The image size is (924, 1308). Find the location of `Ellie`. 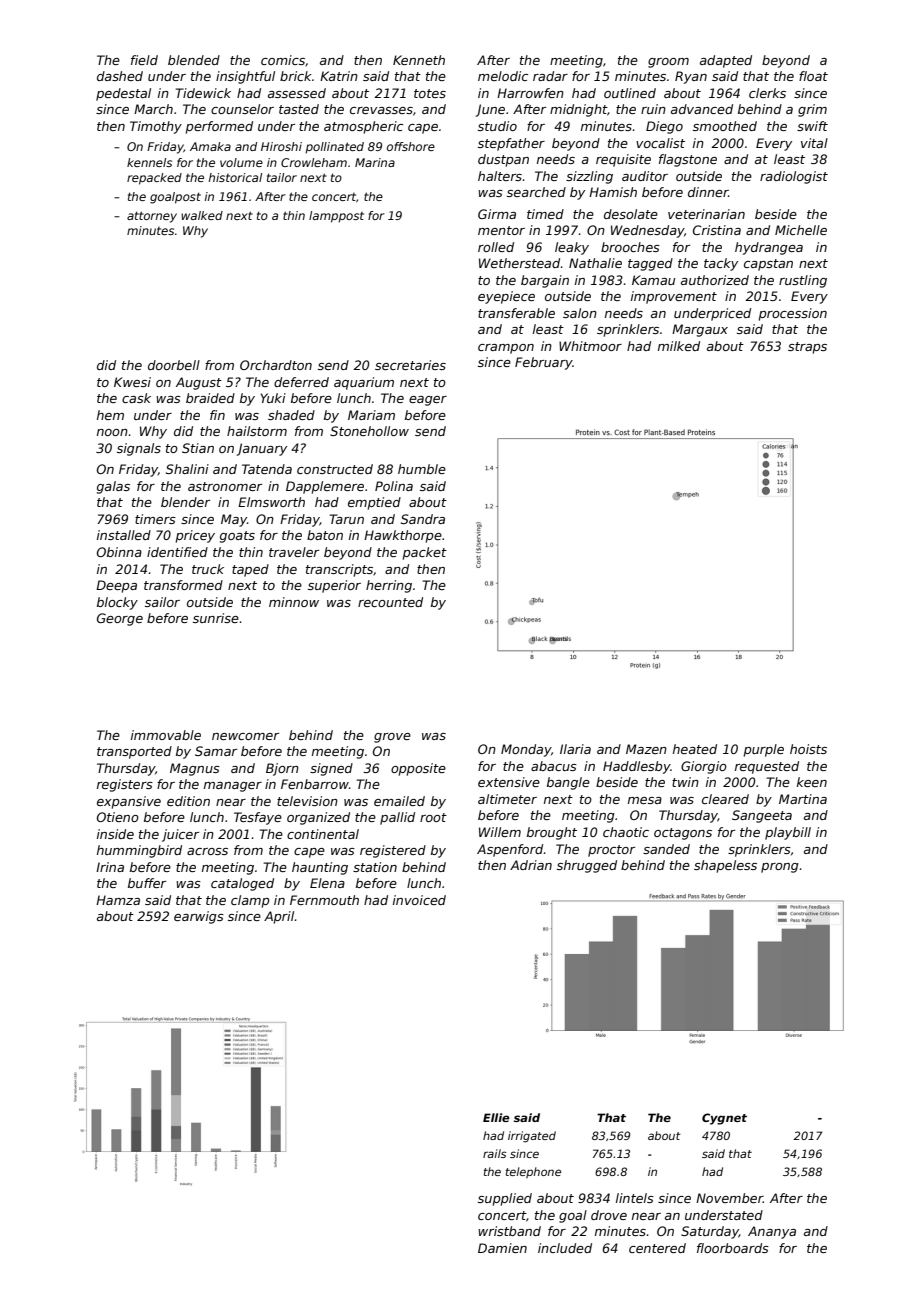

Ellie is located at coordinates (496, 1117).
